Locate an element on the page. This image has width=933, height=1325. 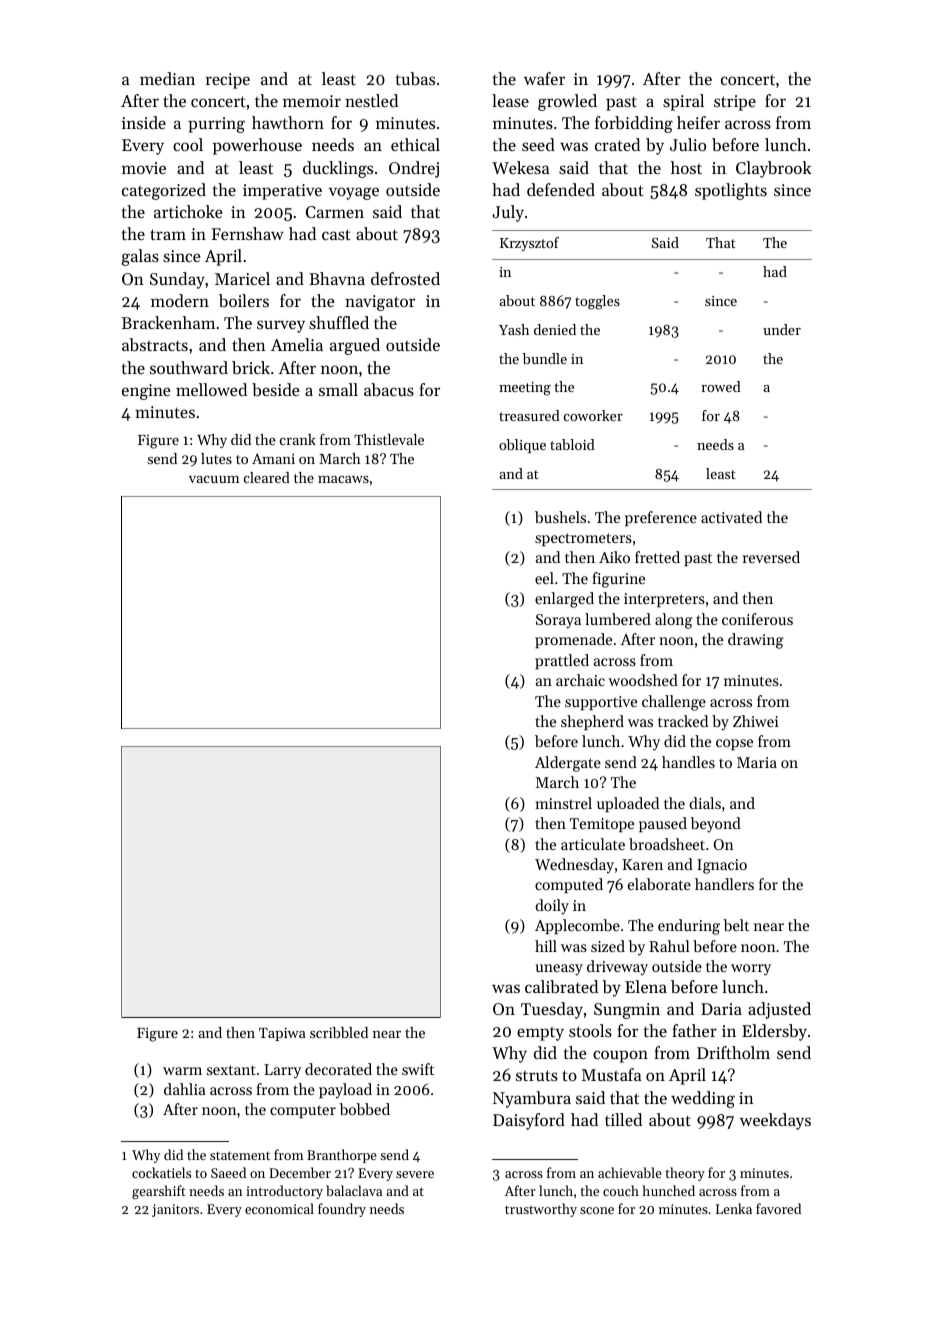
stripe is located at coordinates (735, 103).
